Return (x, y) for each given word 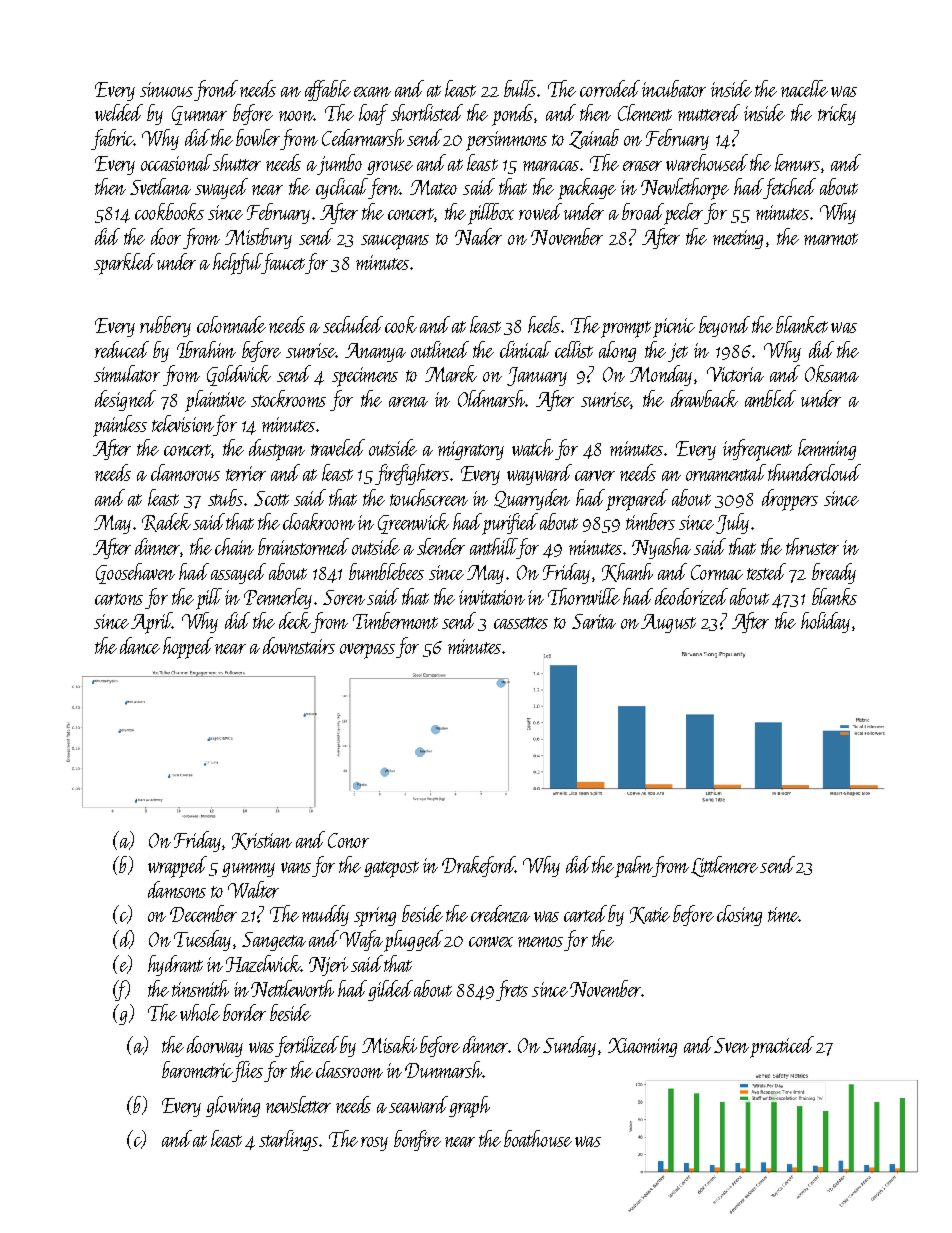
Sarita (594, 621)
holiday (825, 622)
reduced (122, 349)
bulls (520, 88)
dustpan (277, 450)
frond (216, 90)
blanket (802, 324)
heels (544, 324)
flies (248, 1071)
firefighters (412, 474)
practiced (782, 1047)
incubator (674, 88)
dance (140, 645)
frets (512, 990)
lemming (827, 449)
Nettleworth (292, 988)
